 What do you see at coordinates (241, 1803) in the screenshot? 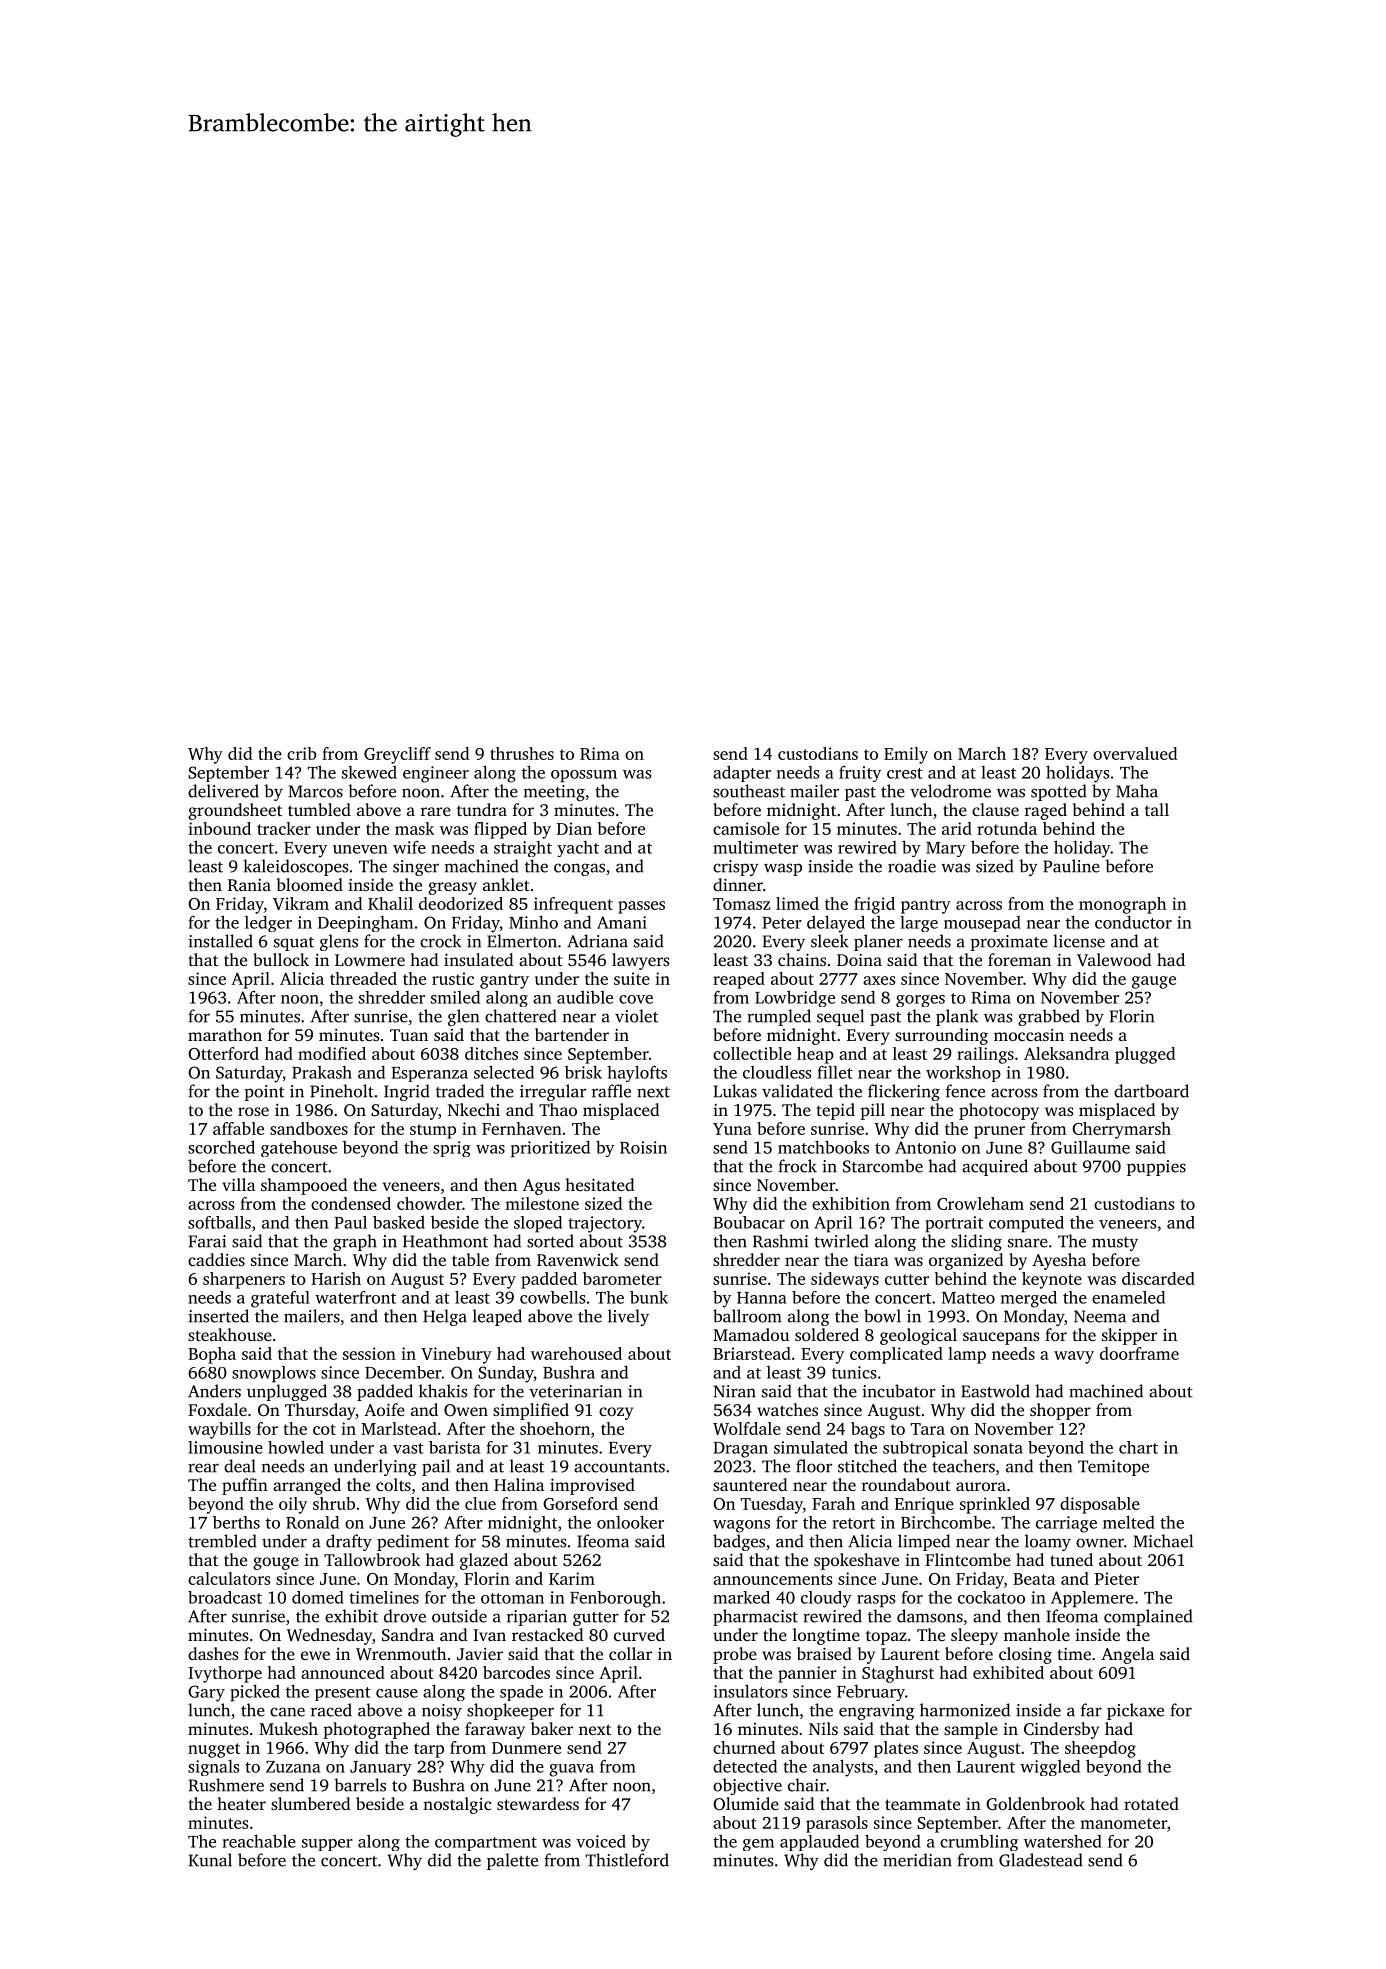
I see `heater` at bounding box center [241, 1803].
